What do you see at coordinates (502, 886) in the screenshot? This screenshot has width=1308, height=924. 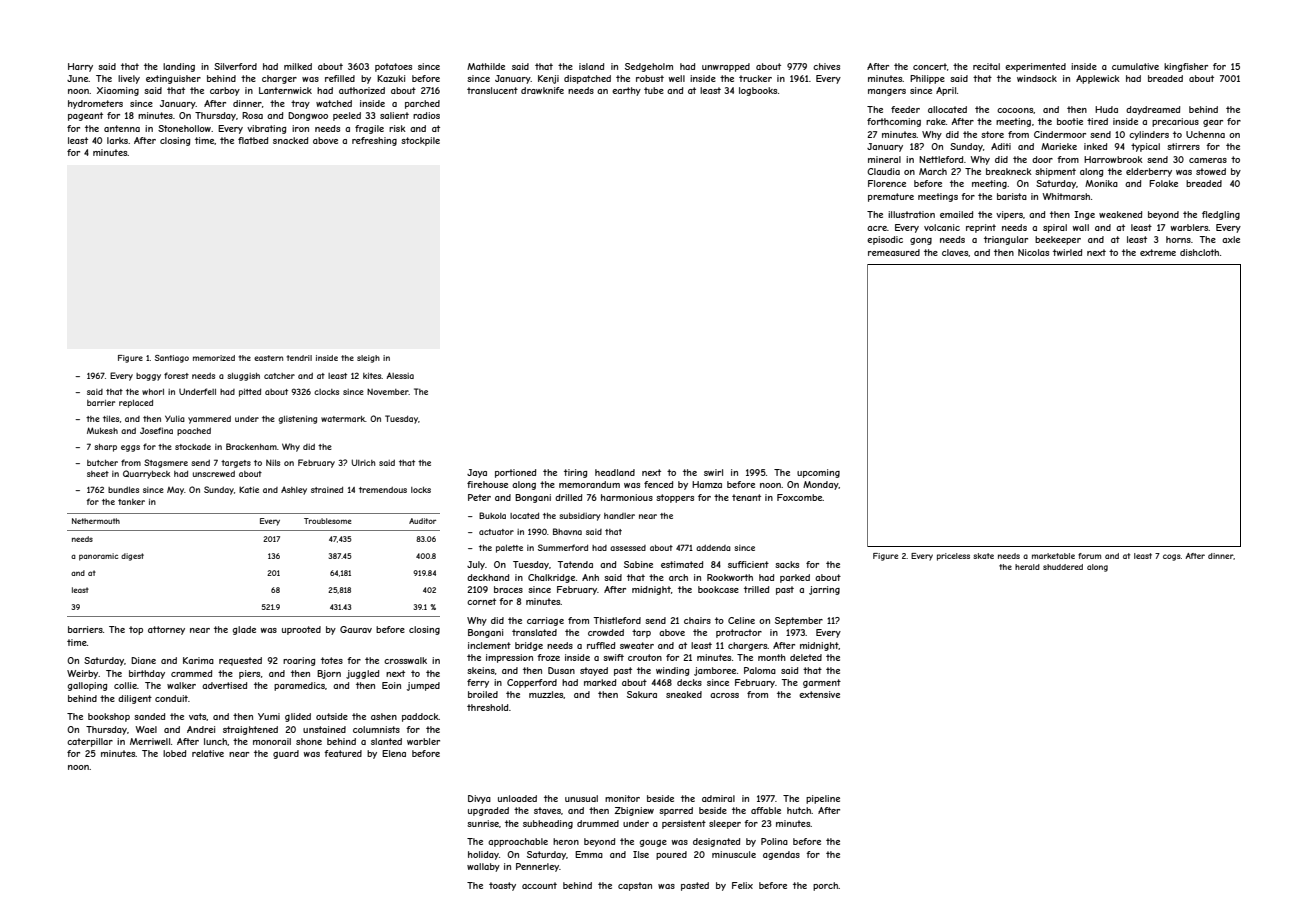 I see `toasty` at bounding box center [502, 886].
